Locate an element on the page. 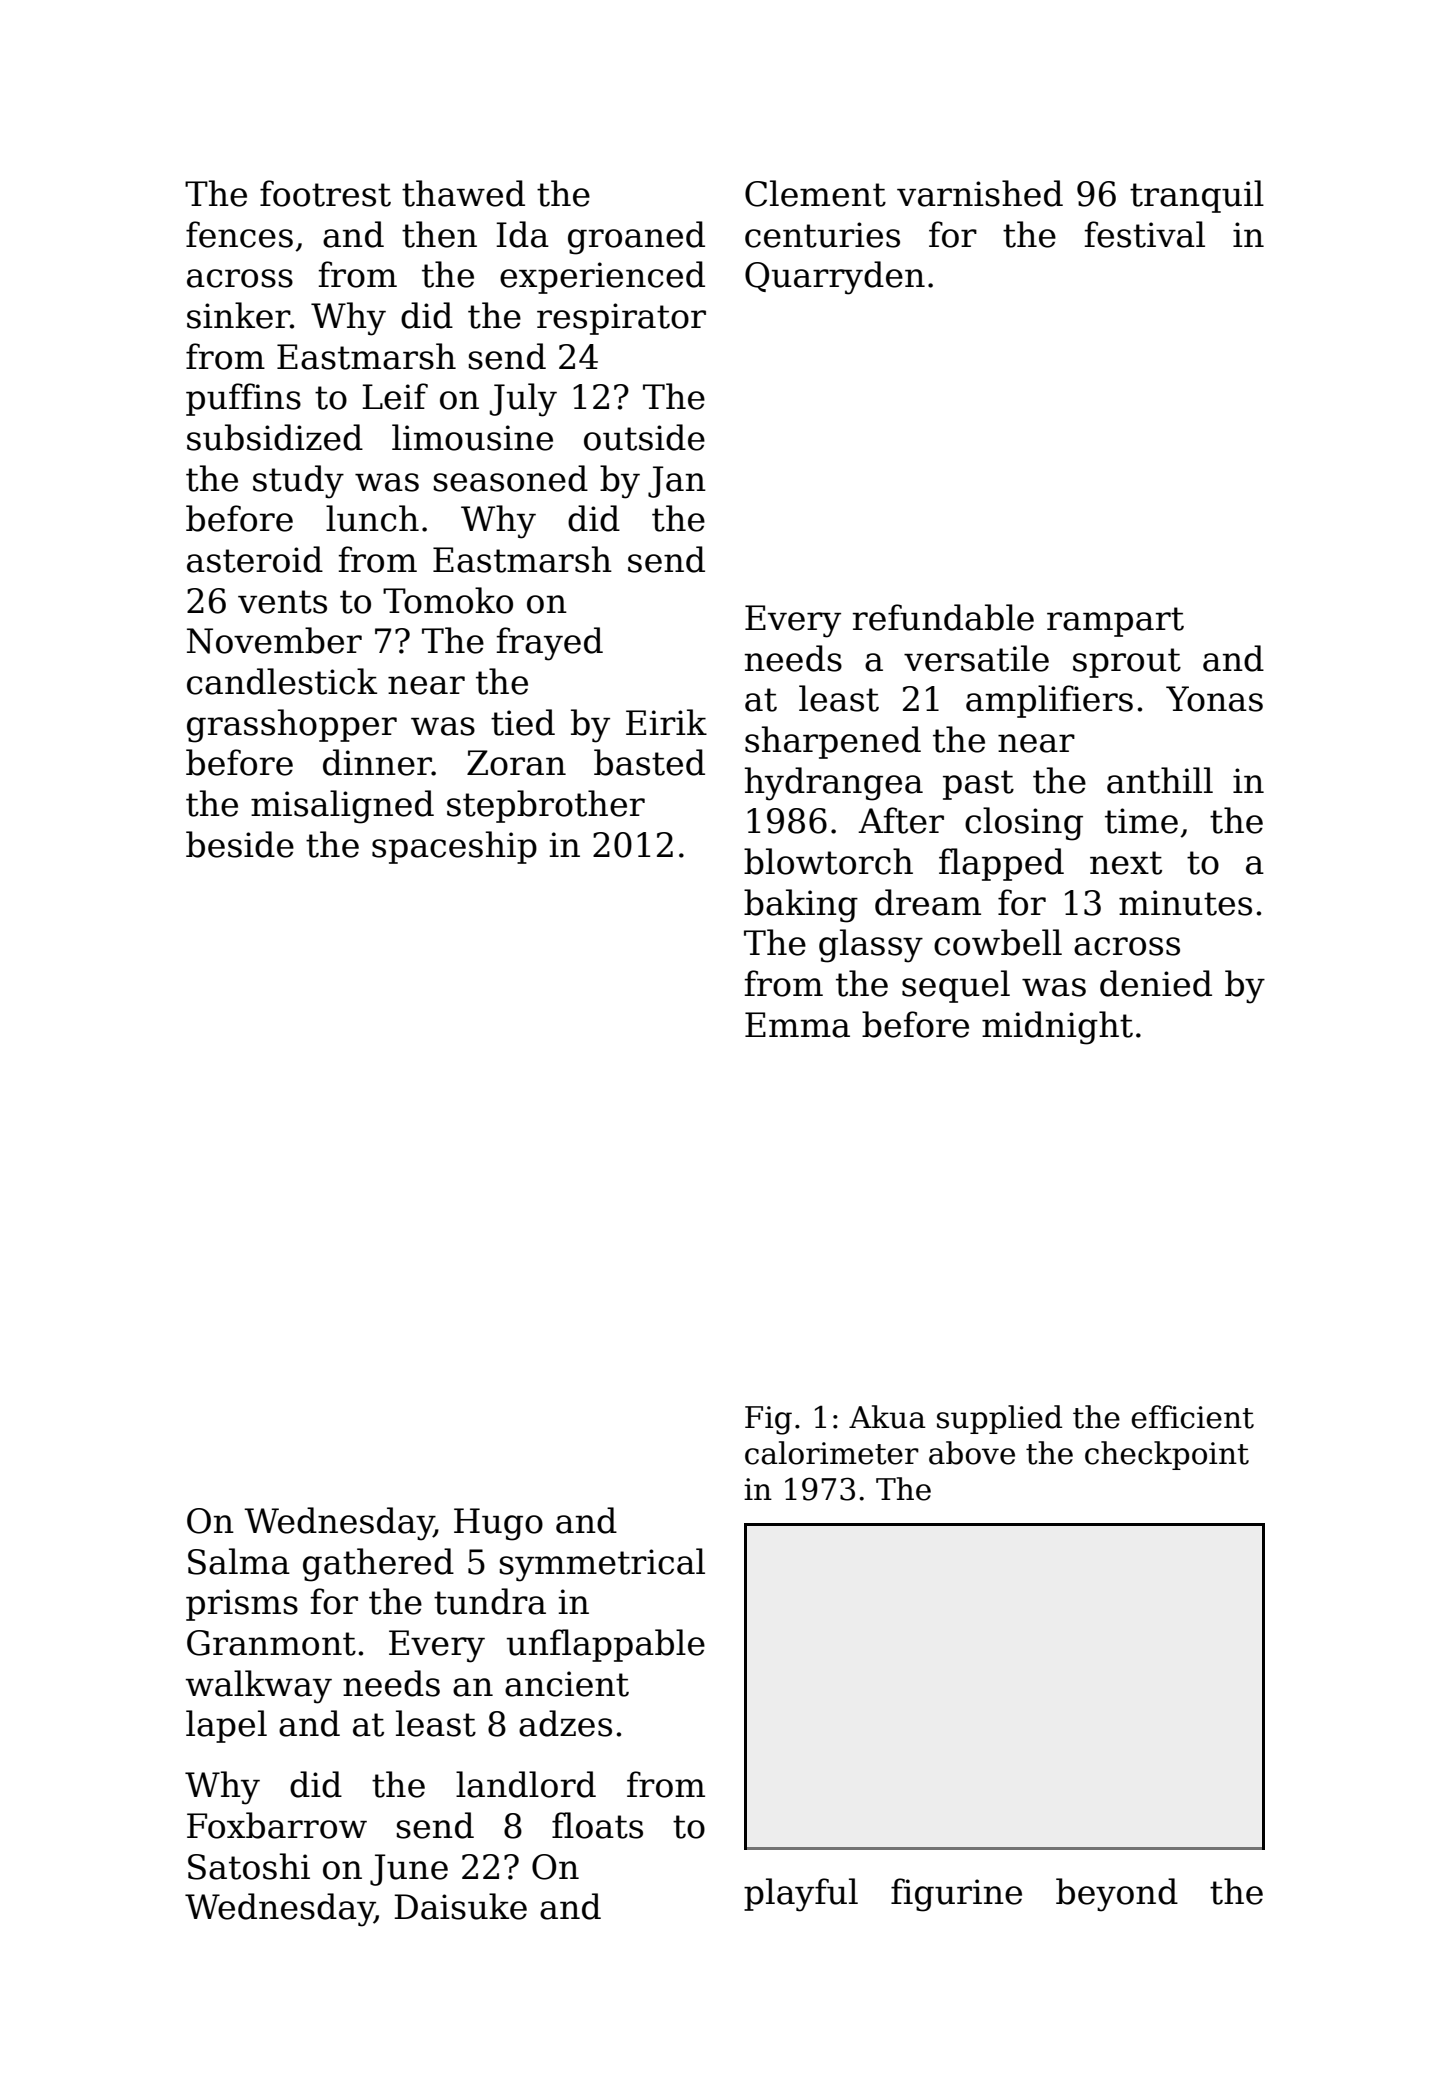  checkpoint is located at coordinates (1167, 1455).
